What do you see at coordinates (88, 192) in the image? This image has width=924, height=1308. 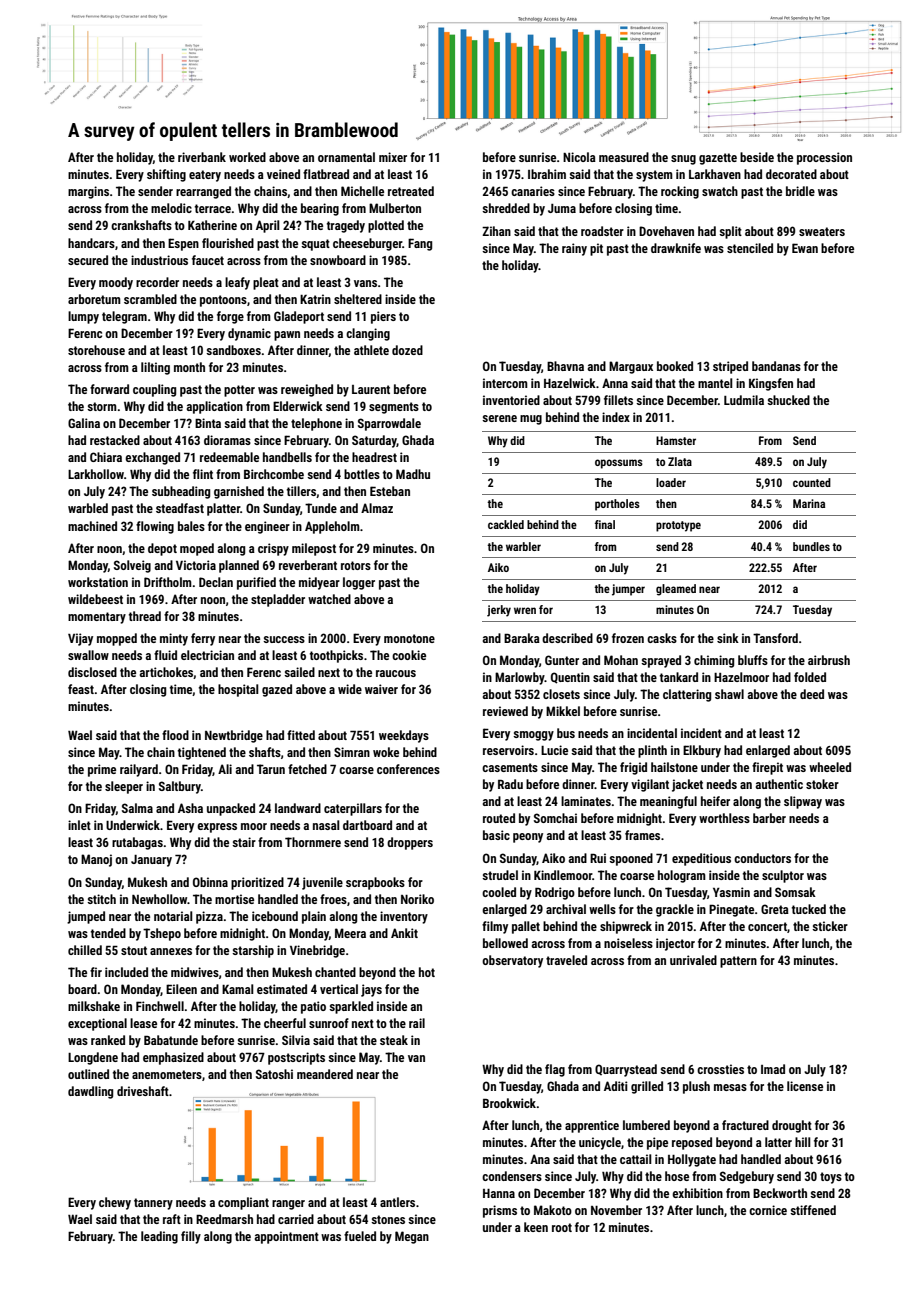 I see `margins` at bounding box center [88, 192].
